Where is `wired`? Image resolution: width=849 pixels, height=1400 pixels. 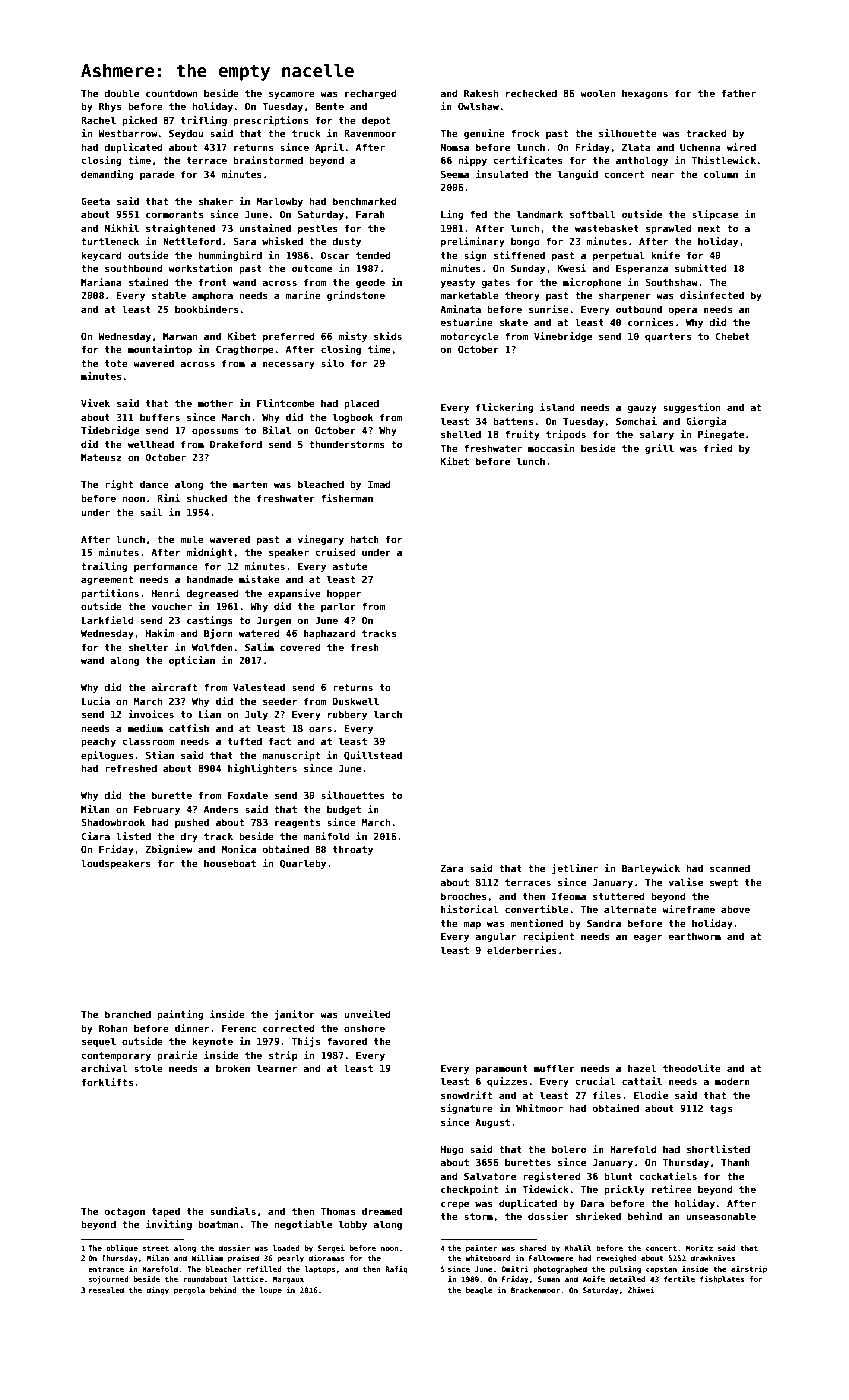 wired is located at coordinates (741, 147).
